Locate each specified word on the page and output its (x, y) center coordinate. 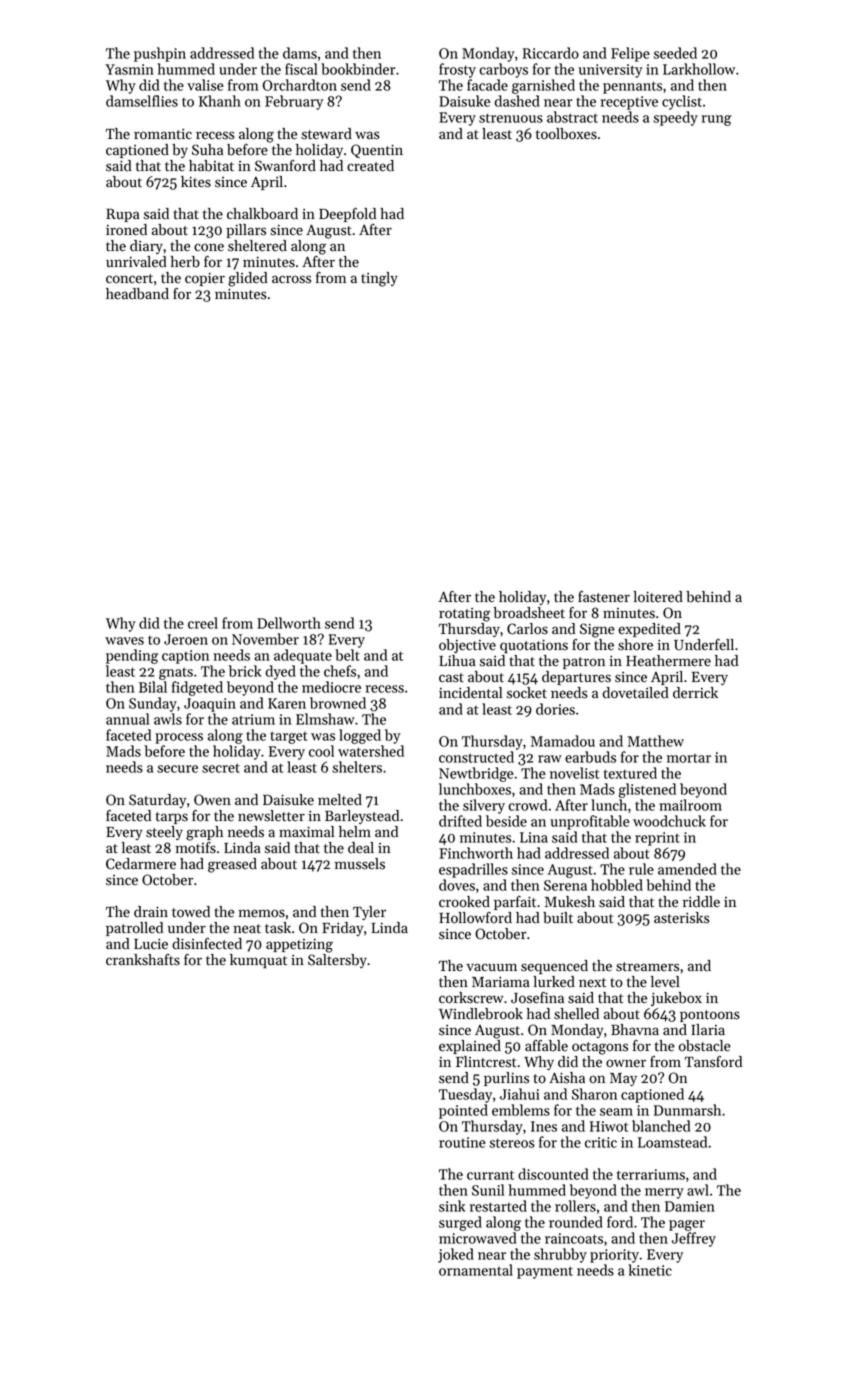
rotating (464, 615)
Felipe (630, 54)
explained (470, 1047)
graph (204, 833)
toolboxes (566, 134)
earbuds (590, 757)
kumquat (258, 961)
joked (456, 1255)
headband (137, 294)
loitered (658, 597)
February (294, 102)
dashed (517, 101)
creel (203, 623)
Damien (690, 1206)
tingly (379, 279)
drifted (460, 821)
